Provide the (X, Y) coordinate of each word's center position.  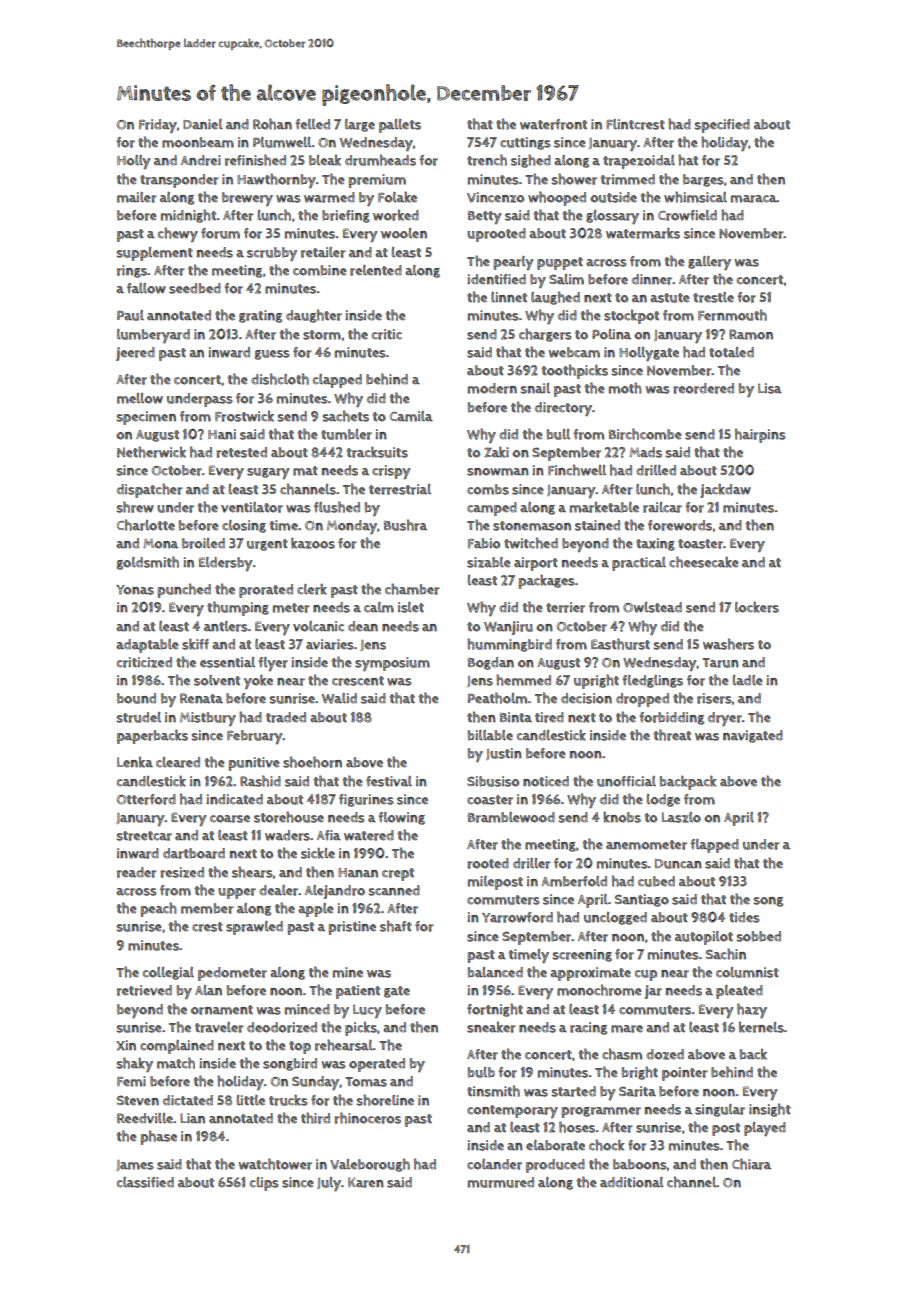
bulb (481, 1072)
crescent (358, 681)
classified (145, 1182)
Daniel (203, 124)
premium (377, 181)
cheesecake (704, 562)
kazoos (313, 543)
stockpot (631, 316)
